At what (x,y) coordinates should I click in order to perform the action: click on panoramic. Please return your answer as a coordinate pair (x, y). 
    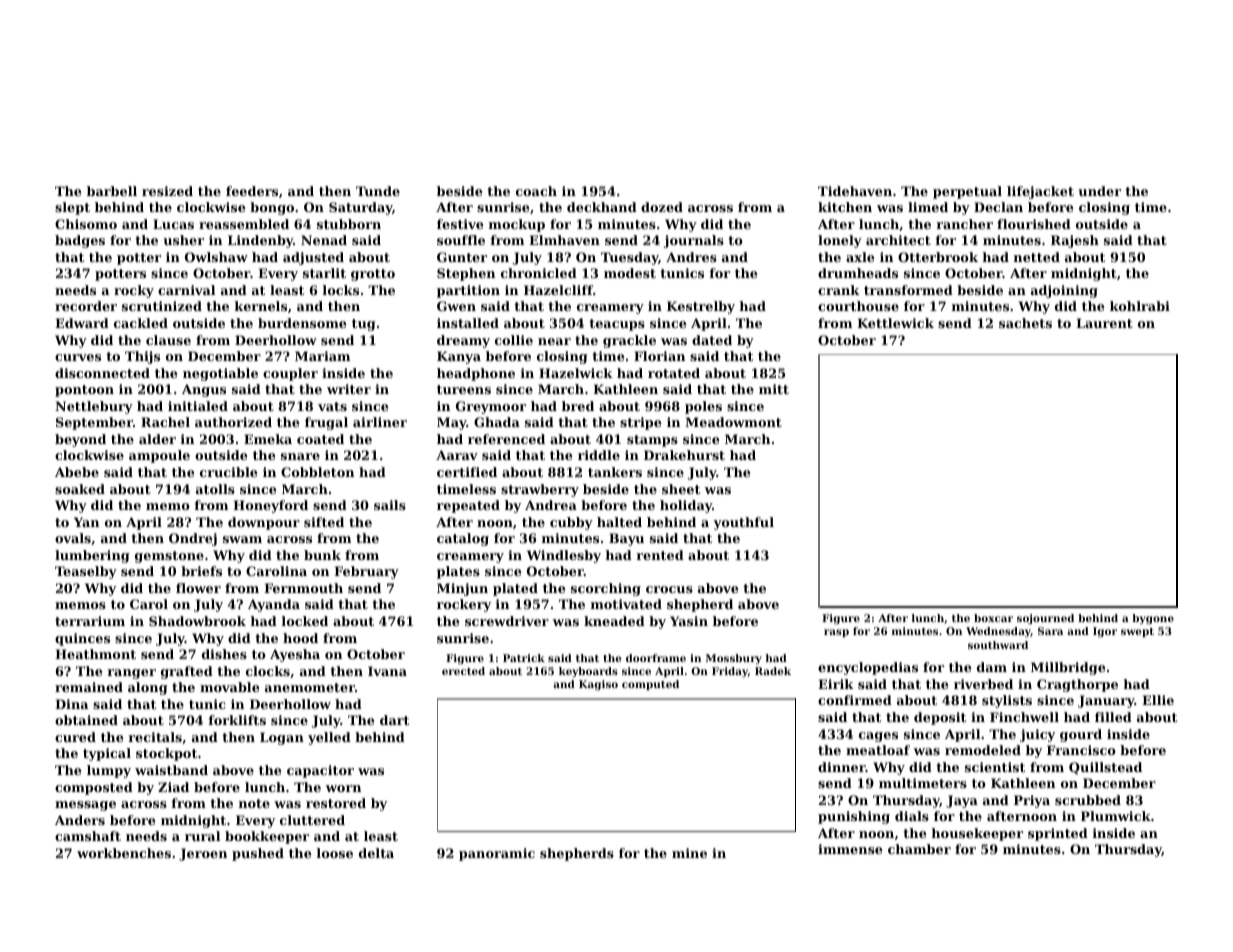
    Looking at the image, I should click on (497, 854).
